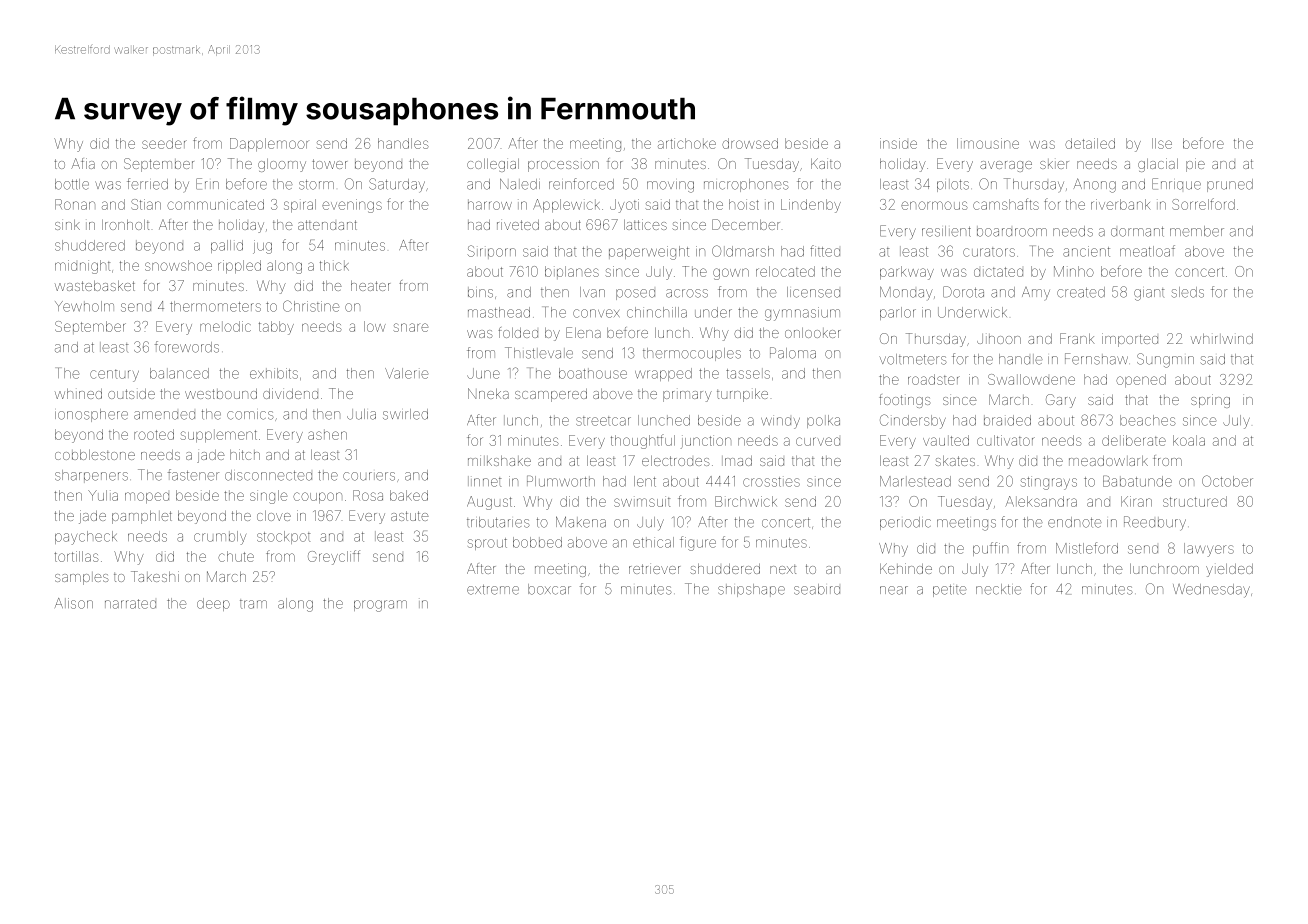  I want to click on tabby, so click(276, 328).
